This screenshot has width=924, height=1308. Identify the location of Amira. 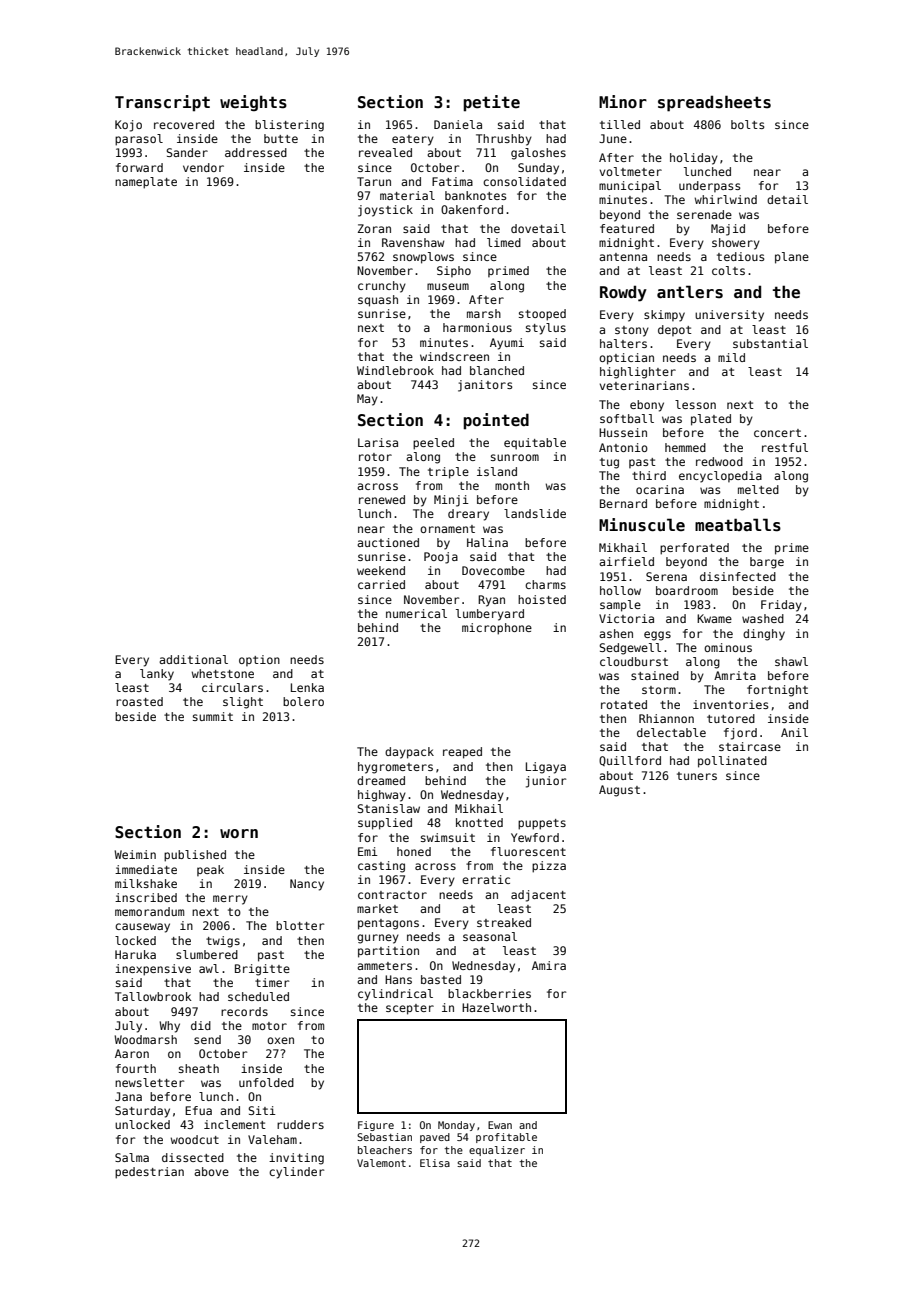
(549, 965).
